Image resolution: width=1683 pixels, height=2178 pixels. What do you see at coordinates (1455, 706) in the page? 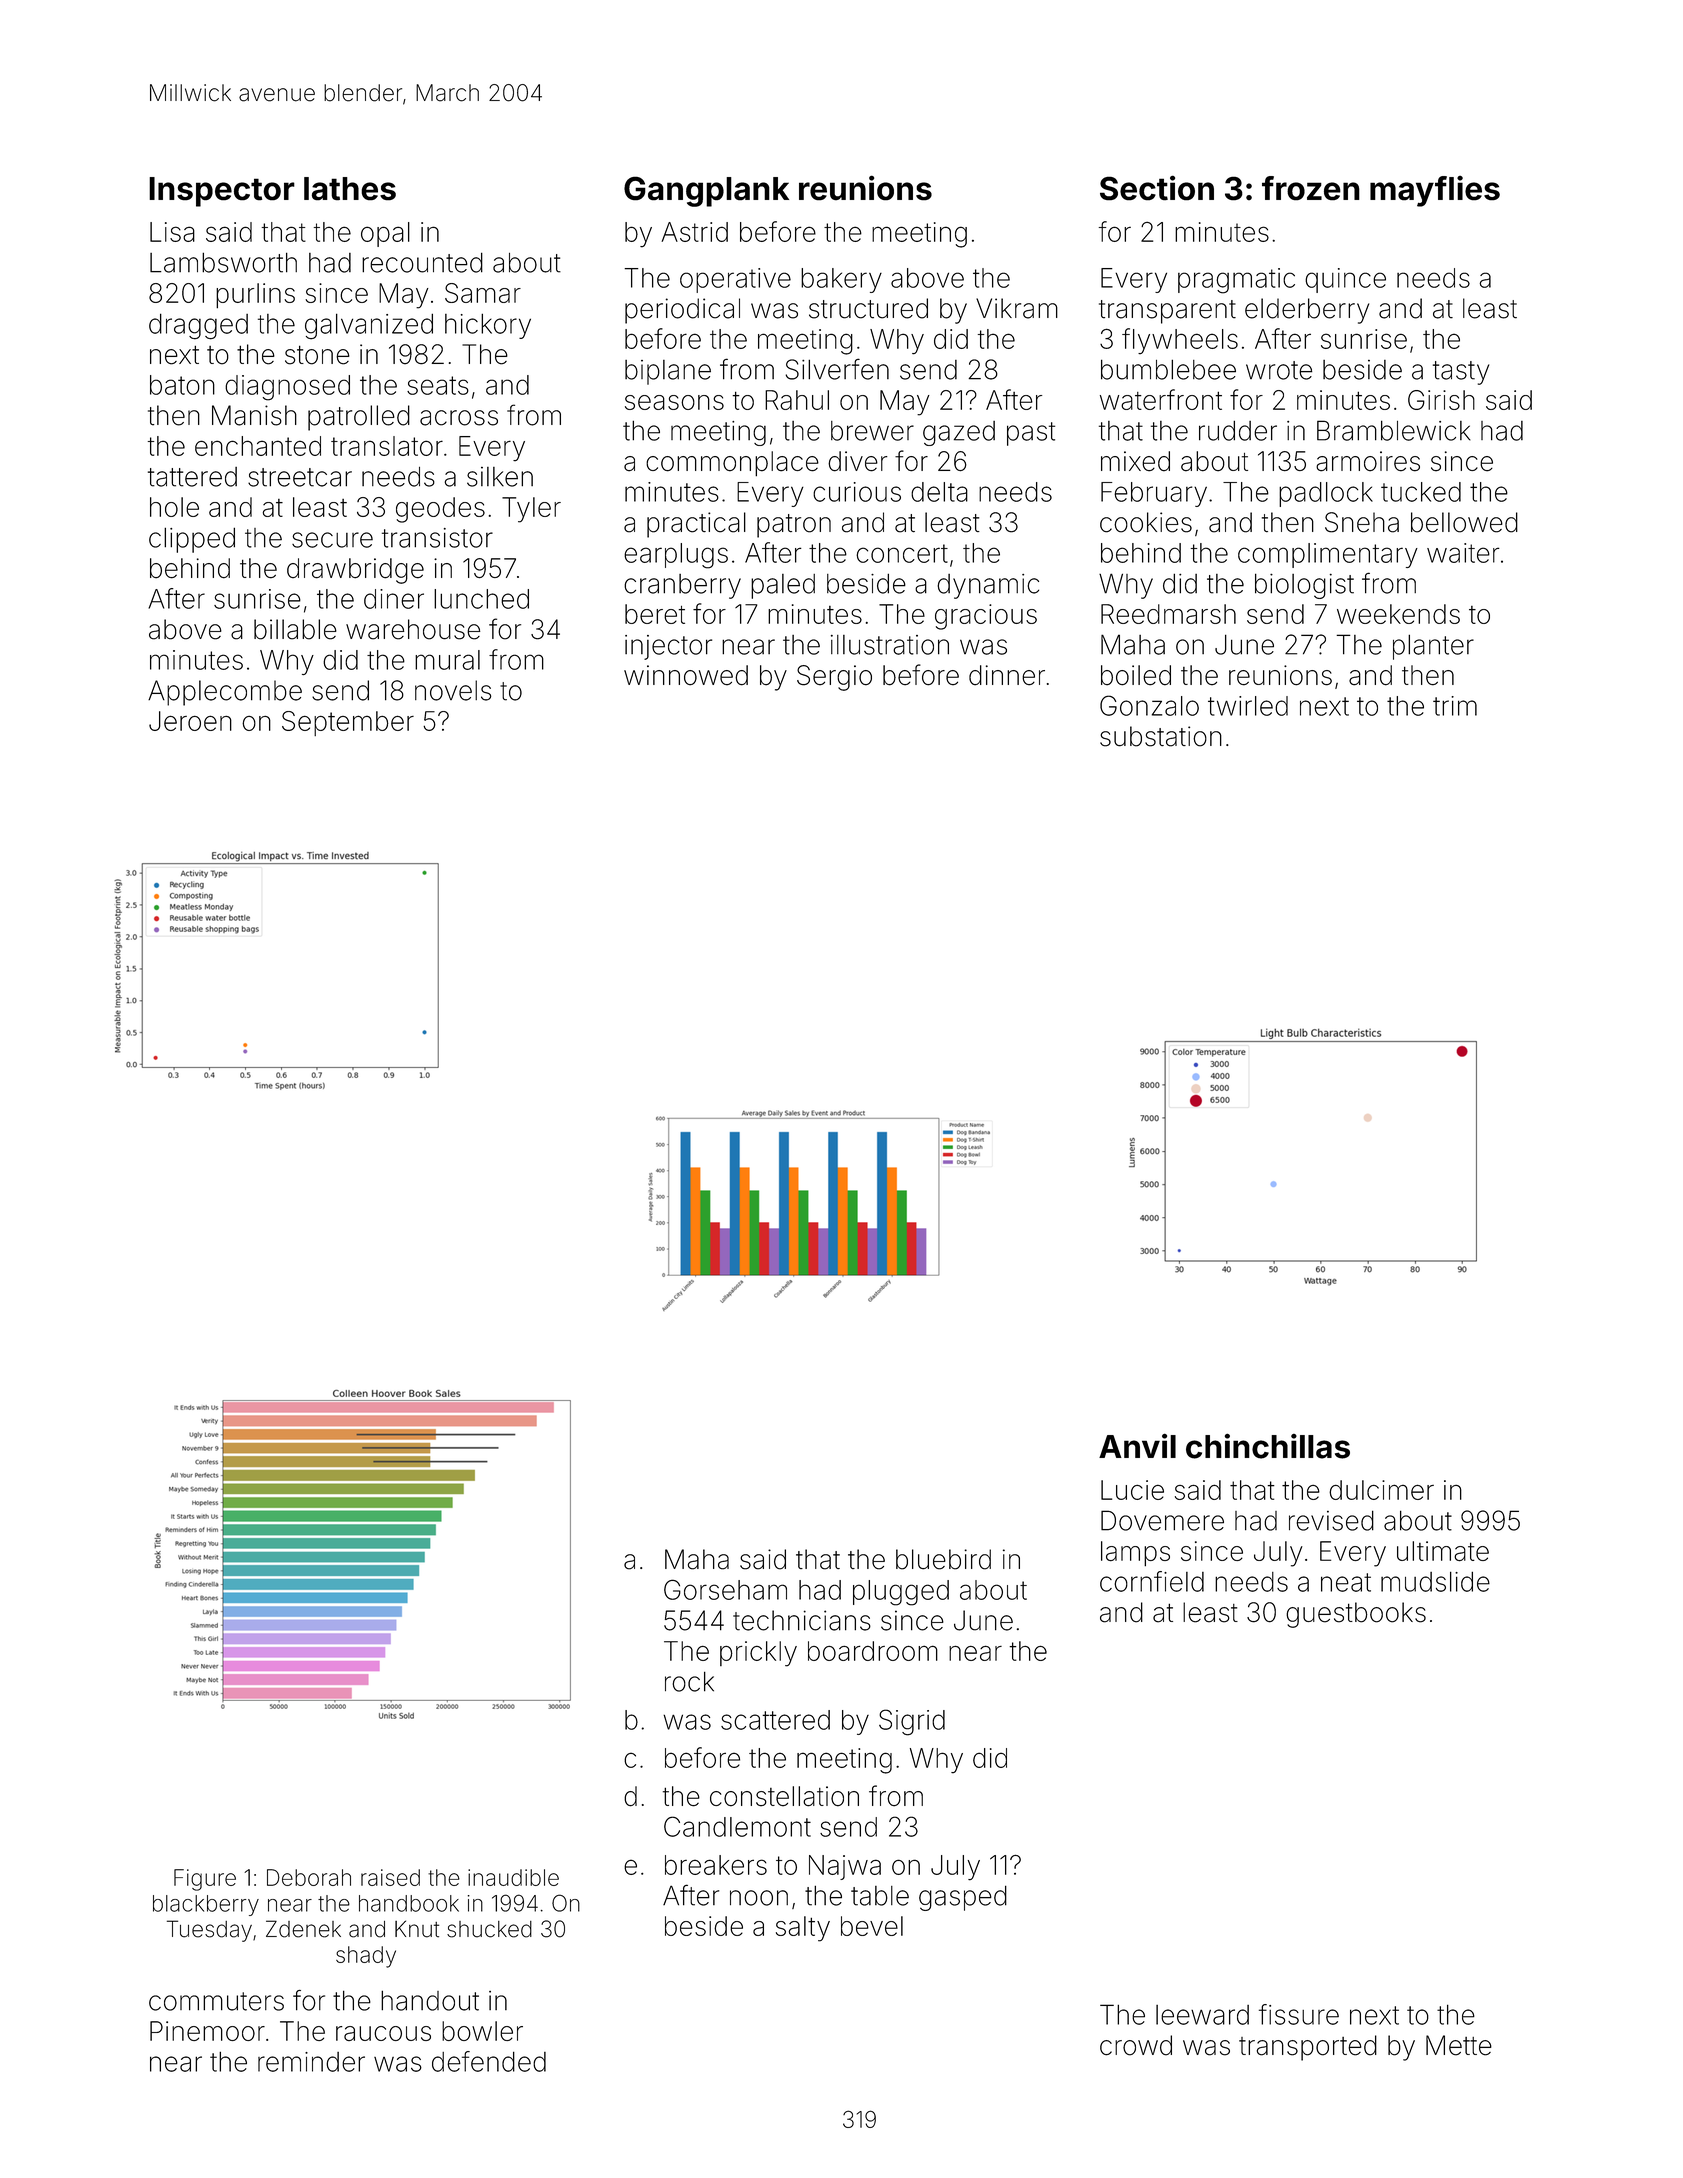
I see `trim` at bounding box center [1455, 706].
